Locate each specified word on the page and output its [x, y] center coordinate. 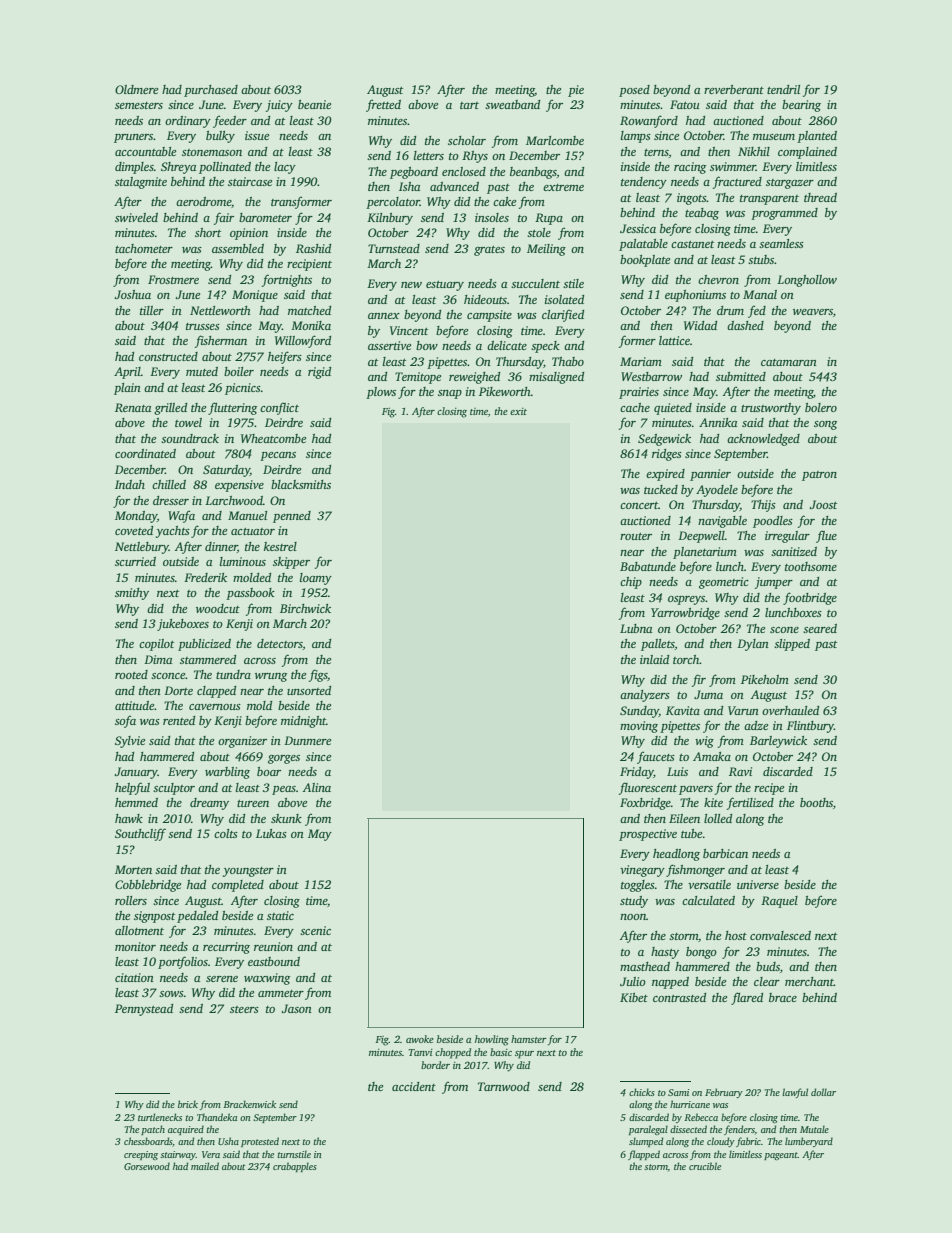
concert [639, 505]
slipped [792, 645]
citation [134, 977]
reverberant [734, 89]
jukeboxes [183, 625]
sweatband [512, 104]
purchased [211, 91]
